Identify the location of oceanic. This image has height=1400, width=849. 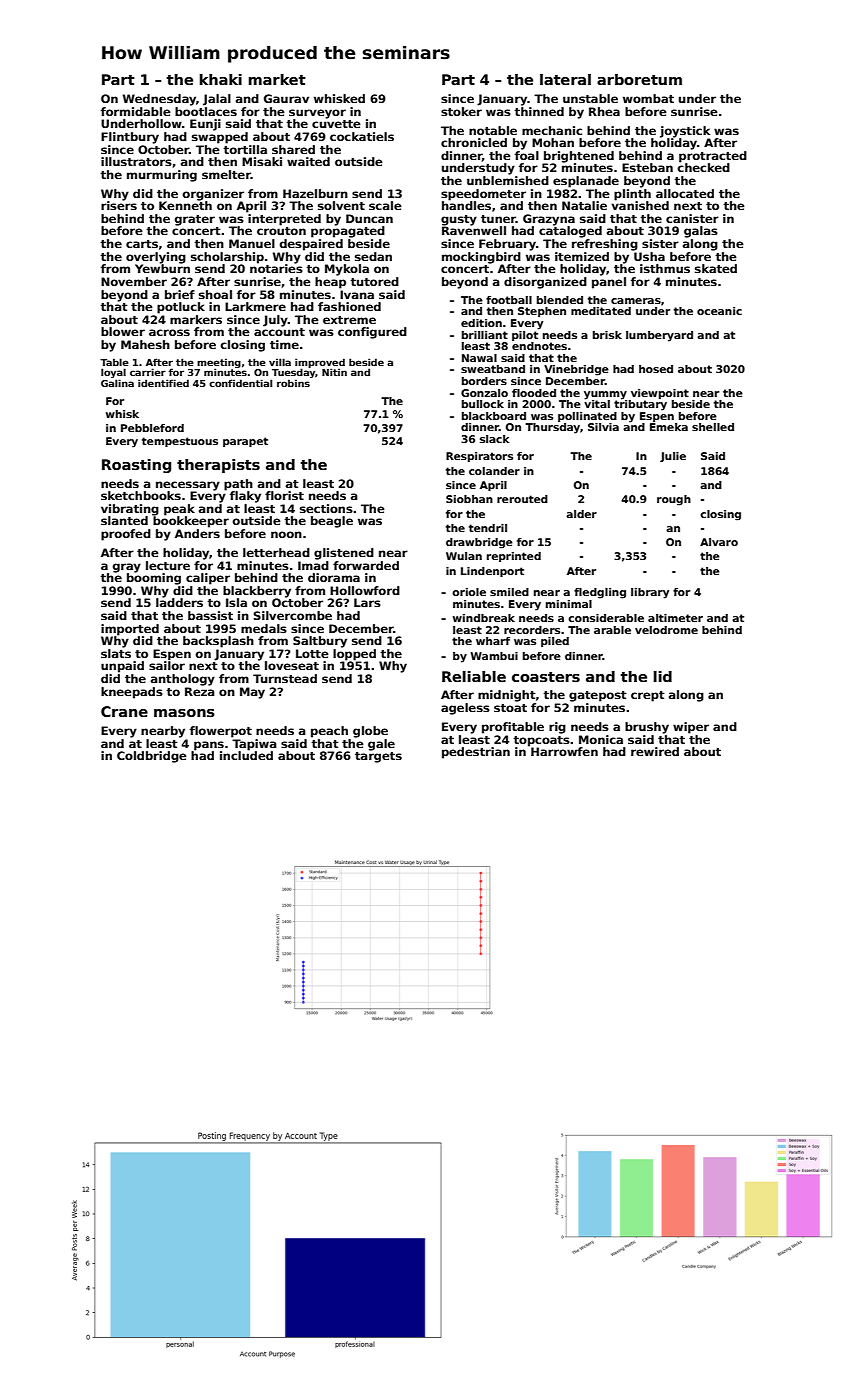
(719, 311).
